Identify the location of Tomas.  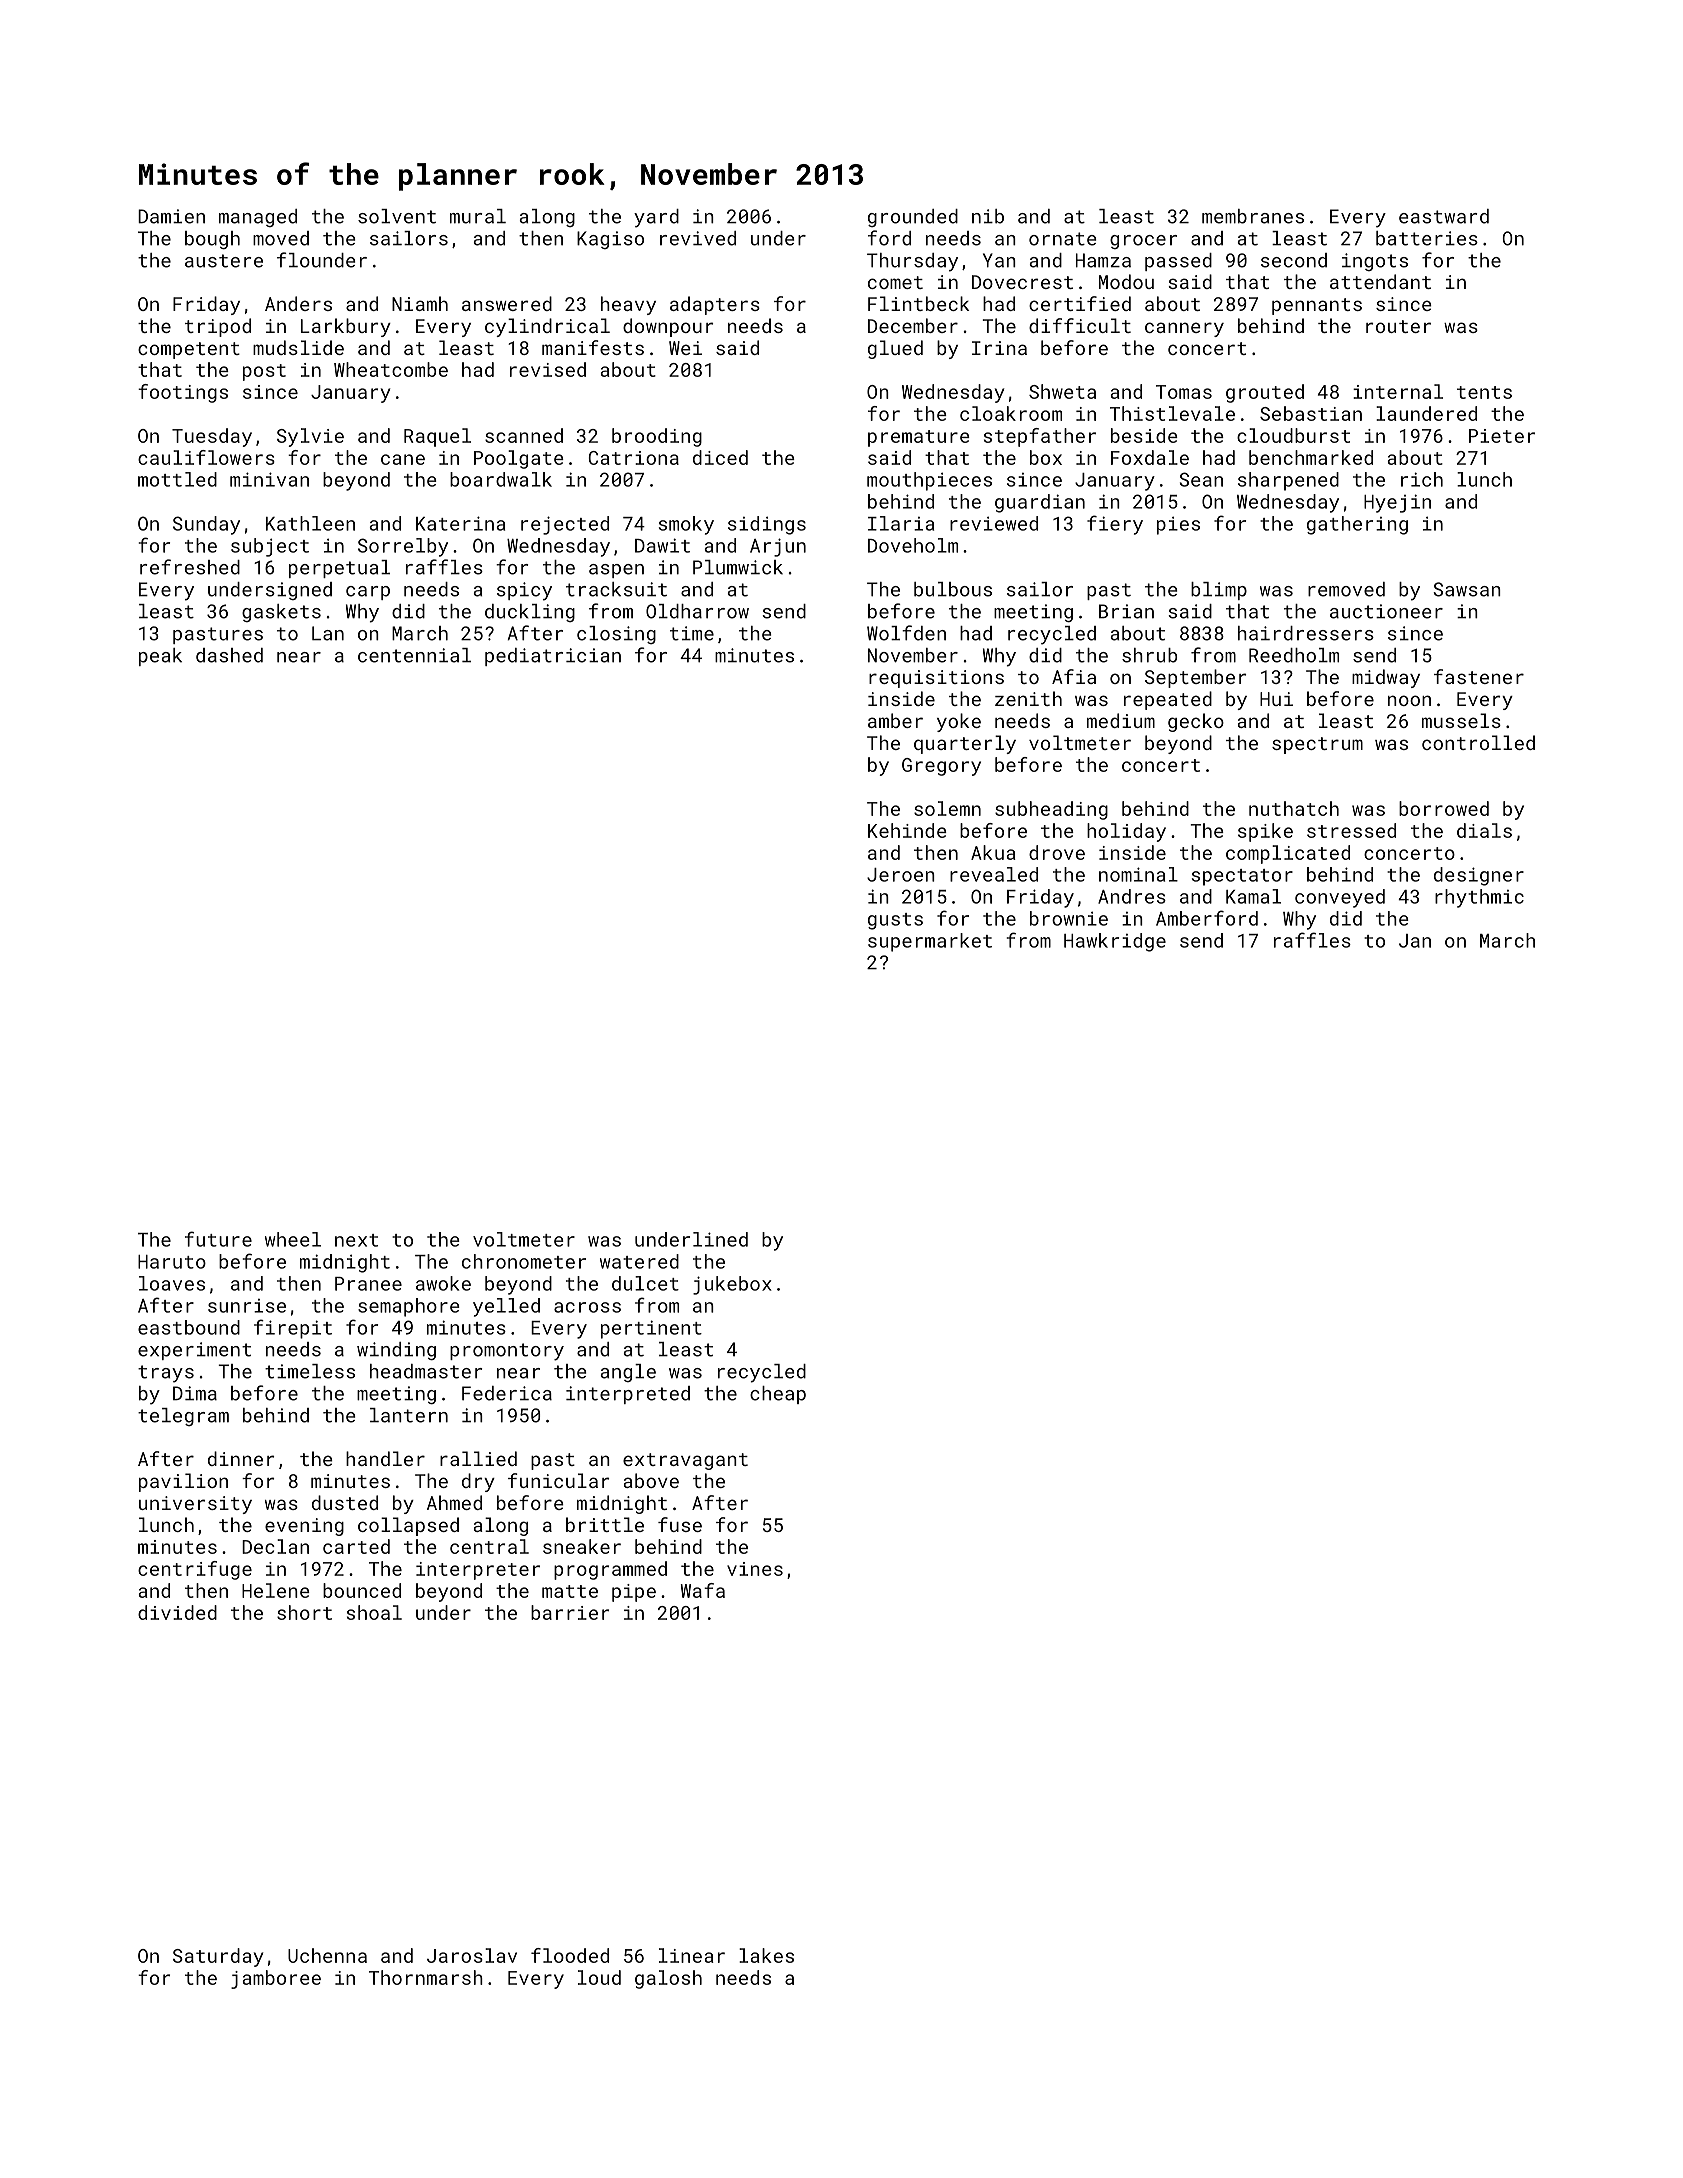
(1184, 392).
